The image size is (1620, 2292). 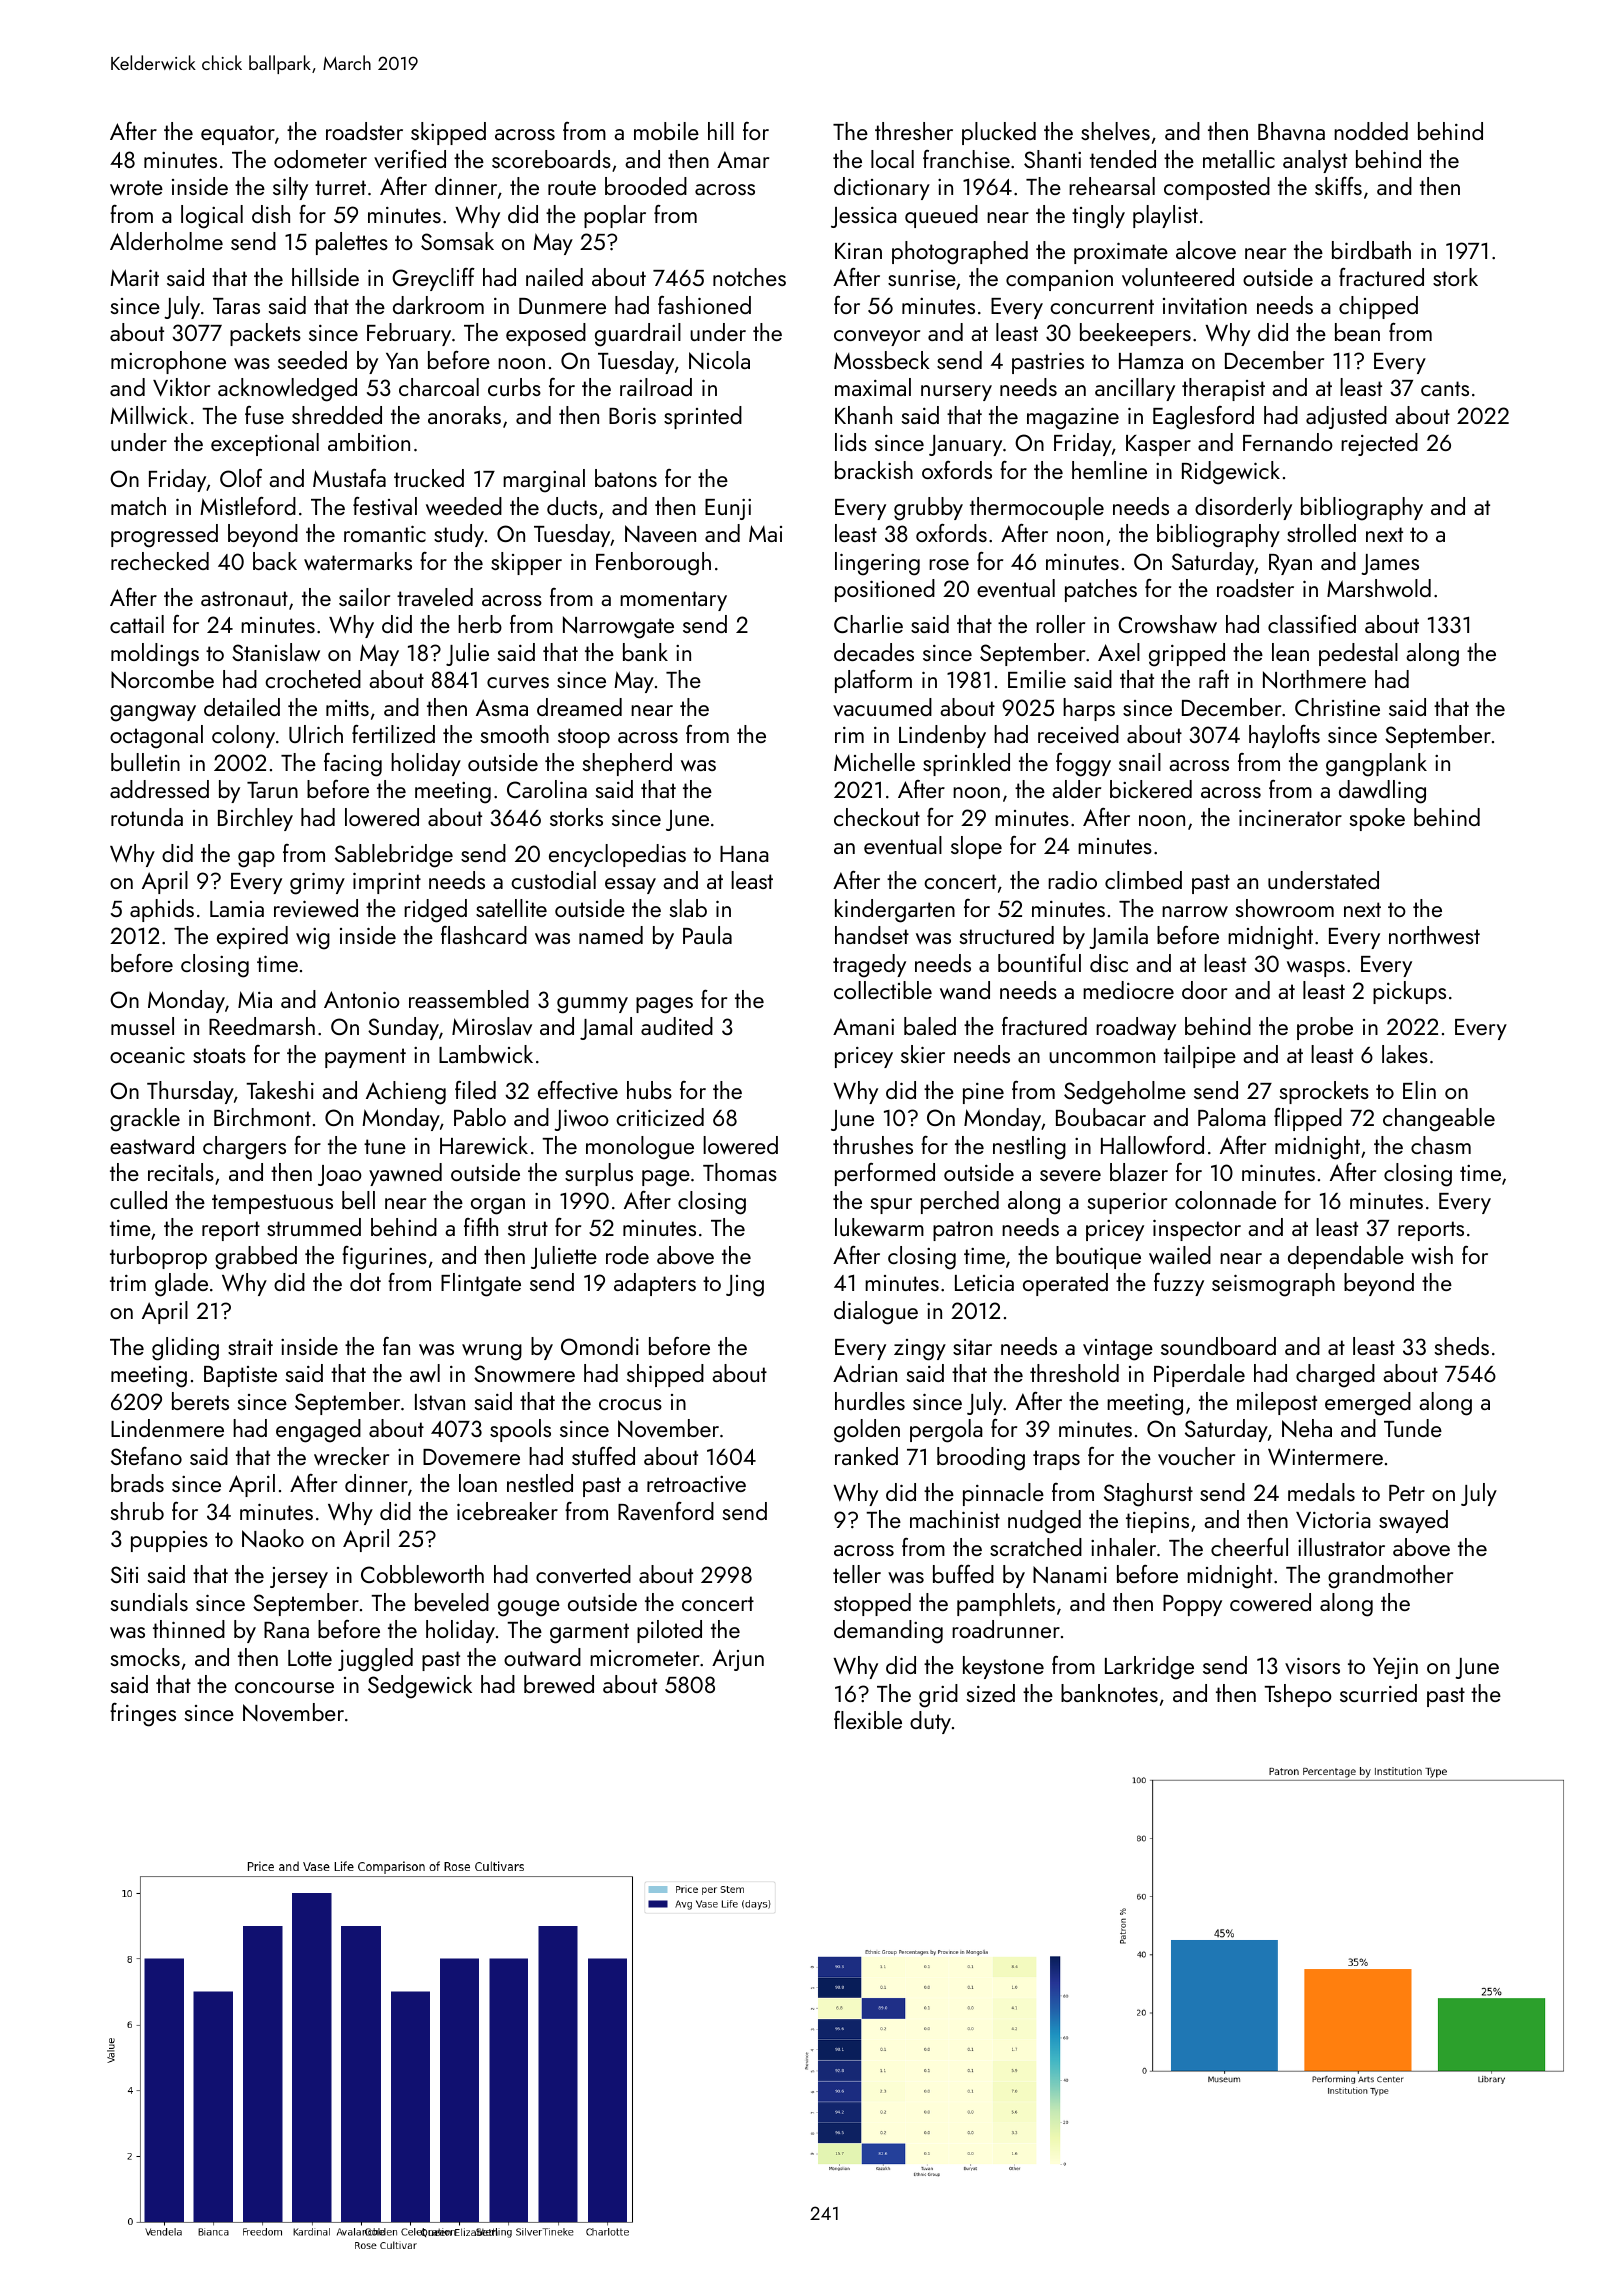 What do you see at coordinates (1338, 186) in the screenshot?
I see `skiffs` at bounding box center [1338, 186].
